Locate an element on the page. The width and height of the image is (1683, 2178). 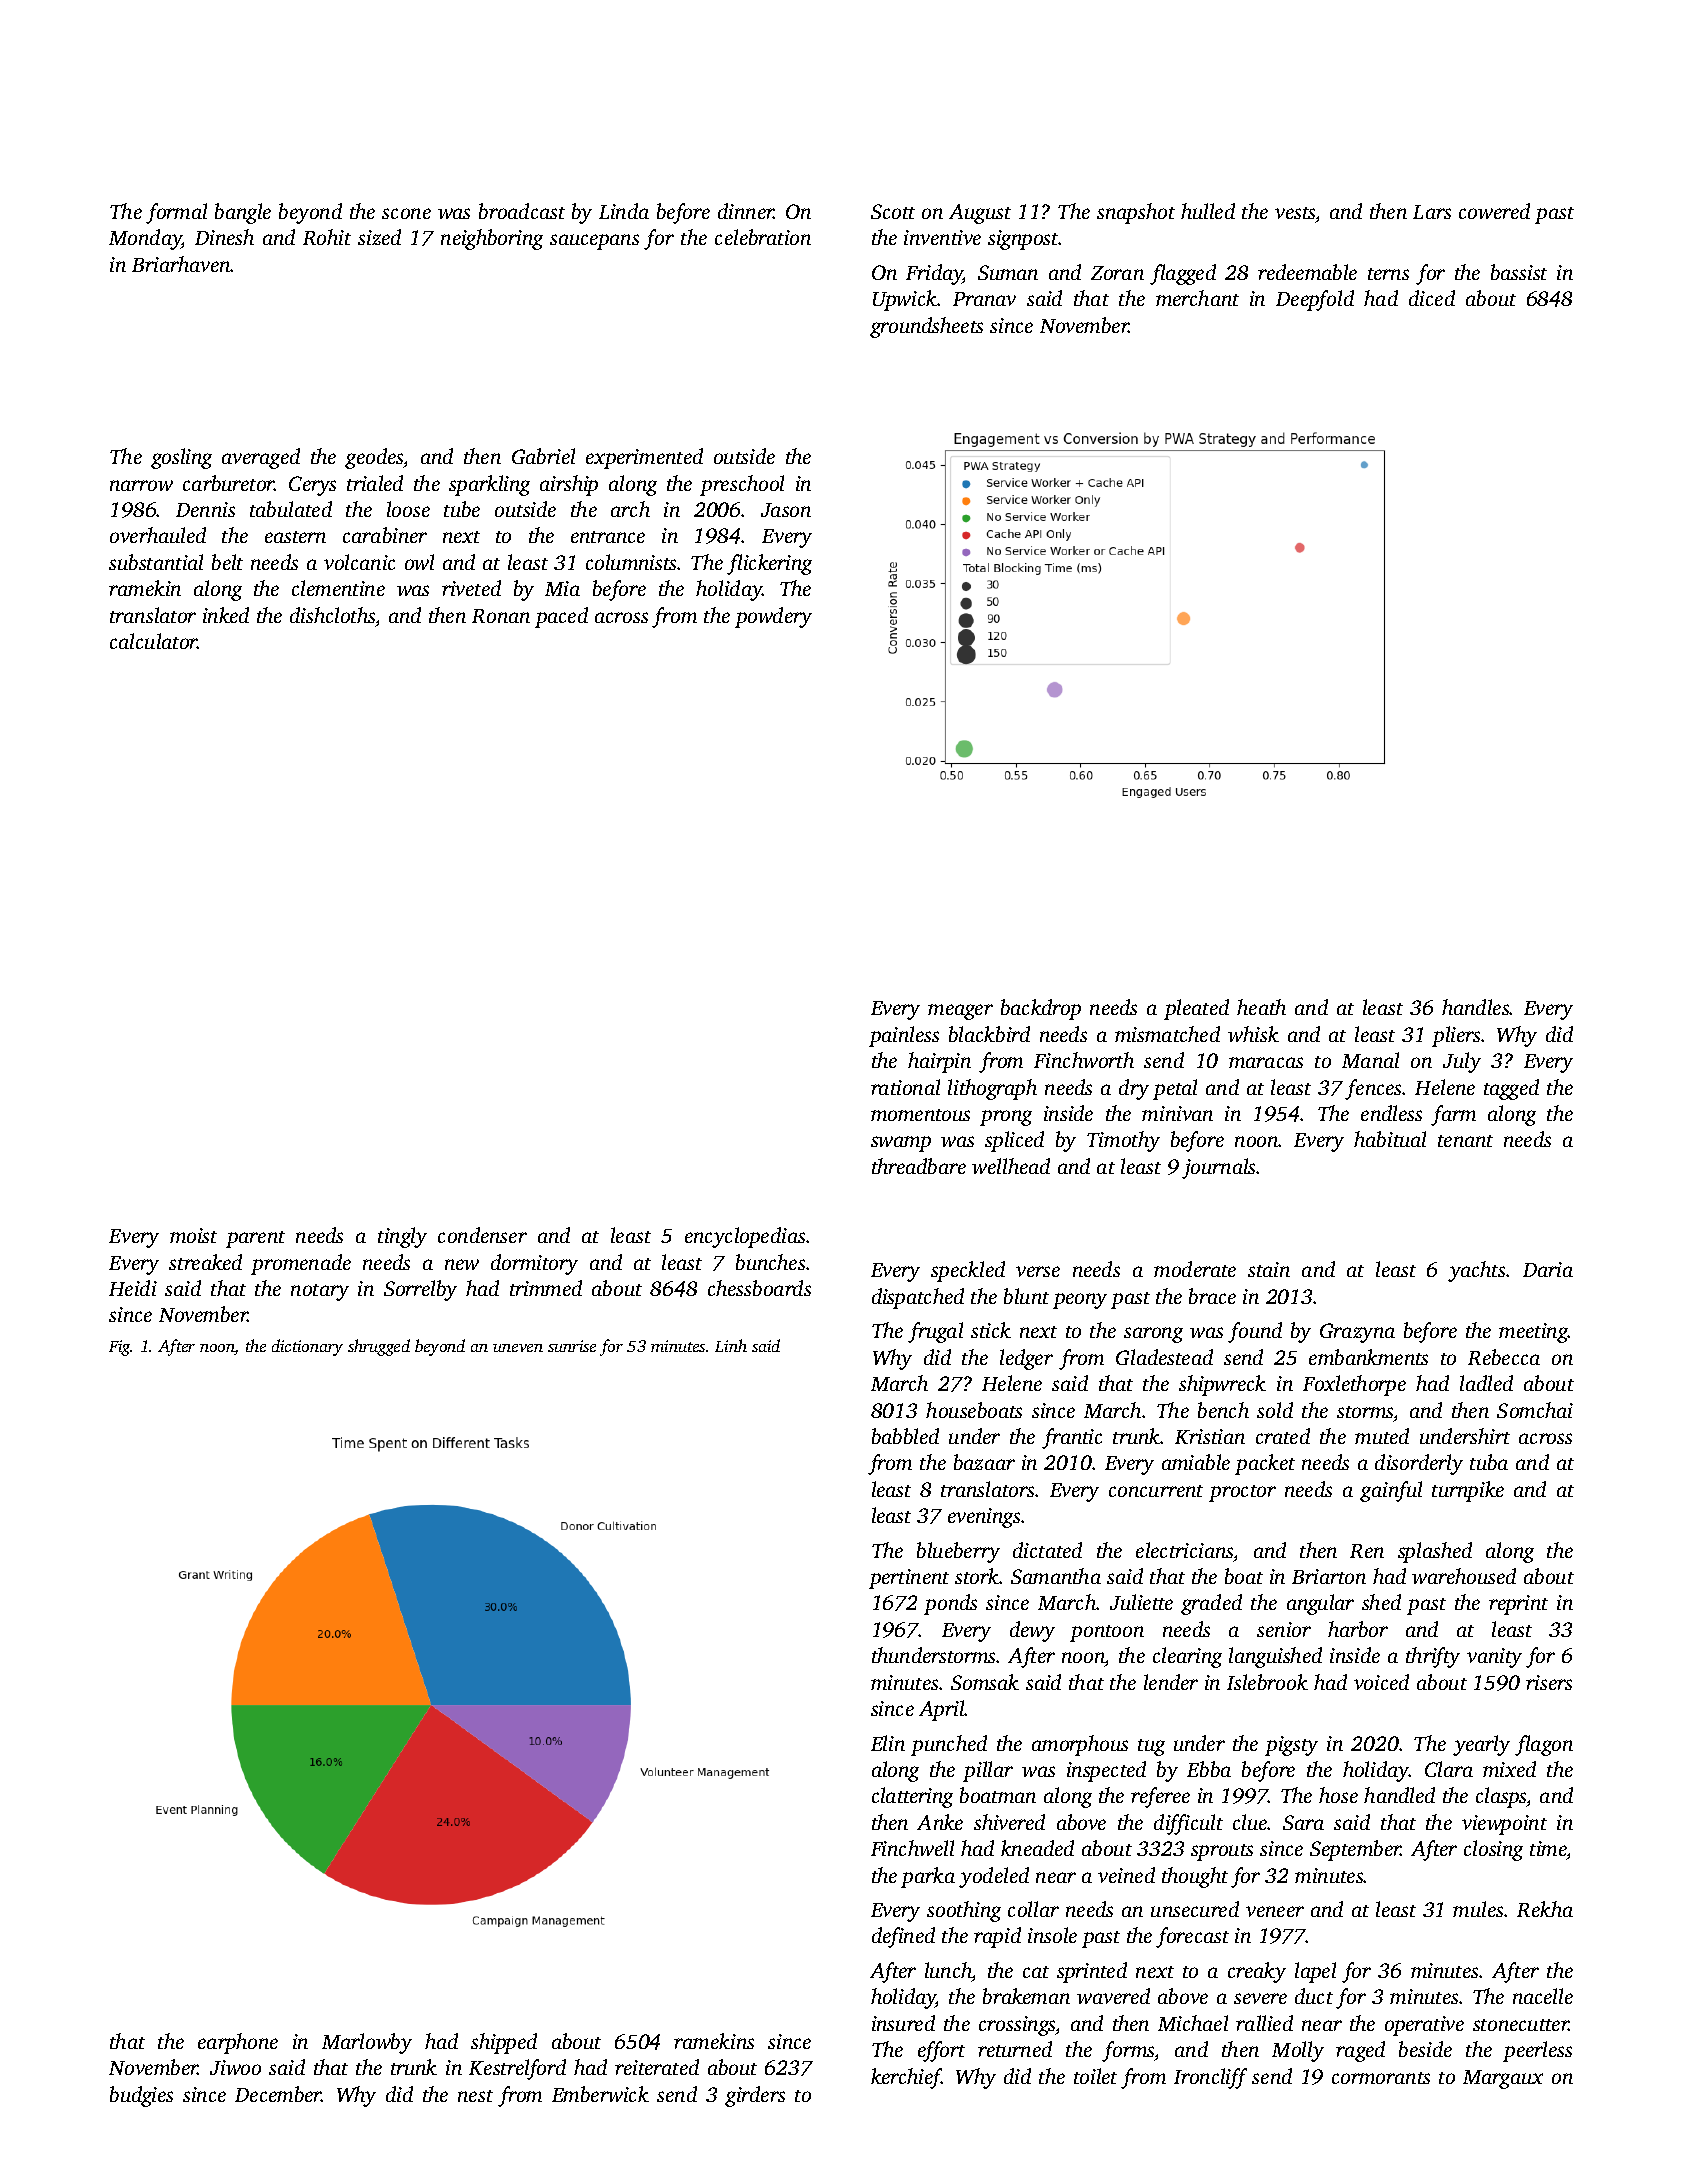
swamp is located at coordinates (901, 1144).
